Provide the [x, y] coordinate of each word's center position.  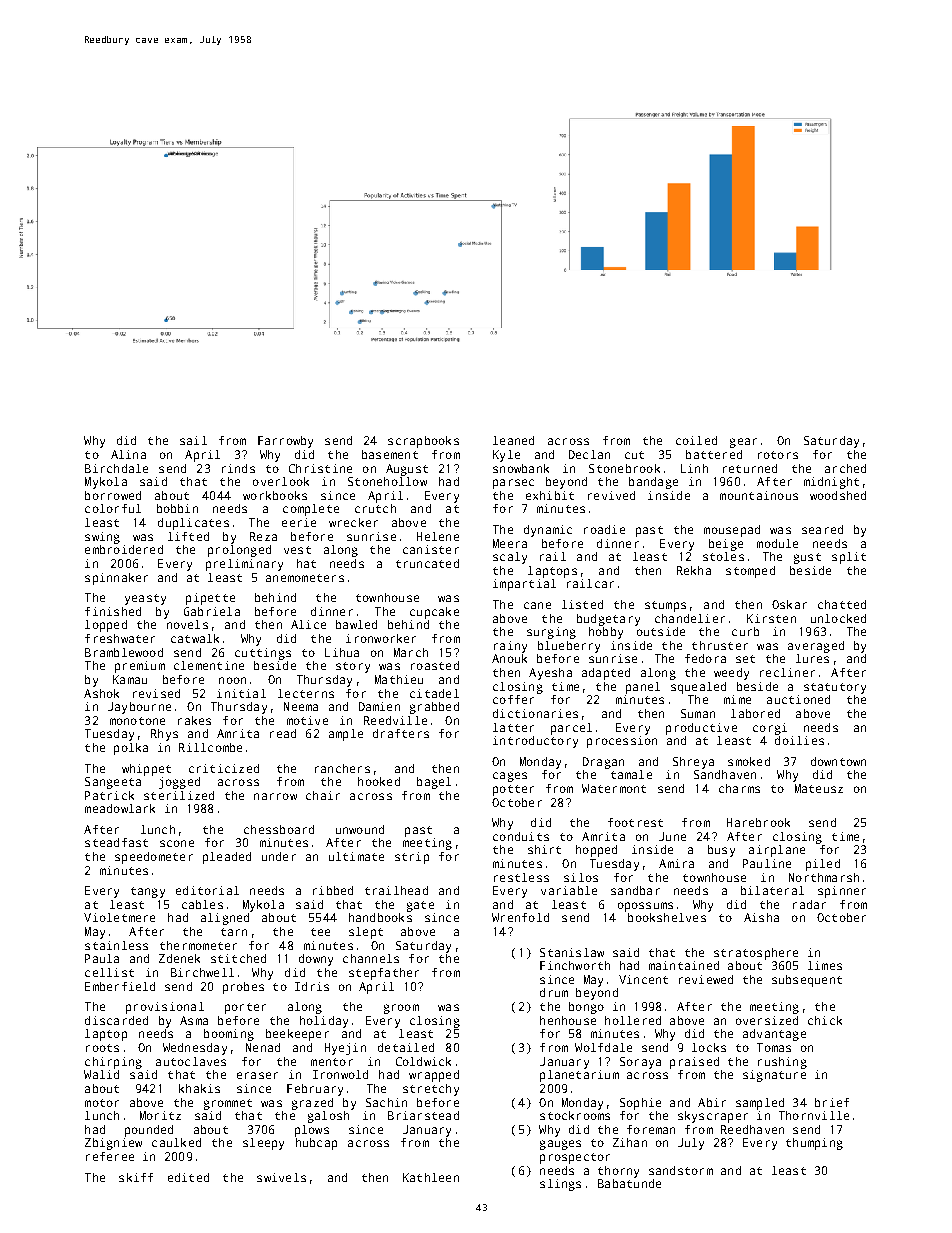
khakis [199, 1088]
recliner [787, 672]
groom [401, 1009]
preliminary [244, 565]
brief [832, 1102]
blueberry [569, 647]
